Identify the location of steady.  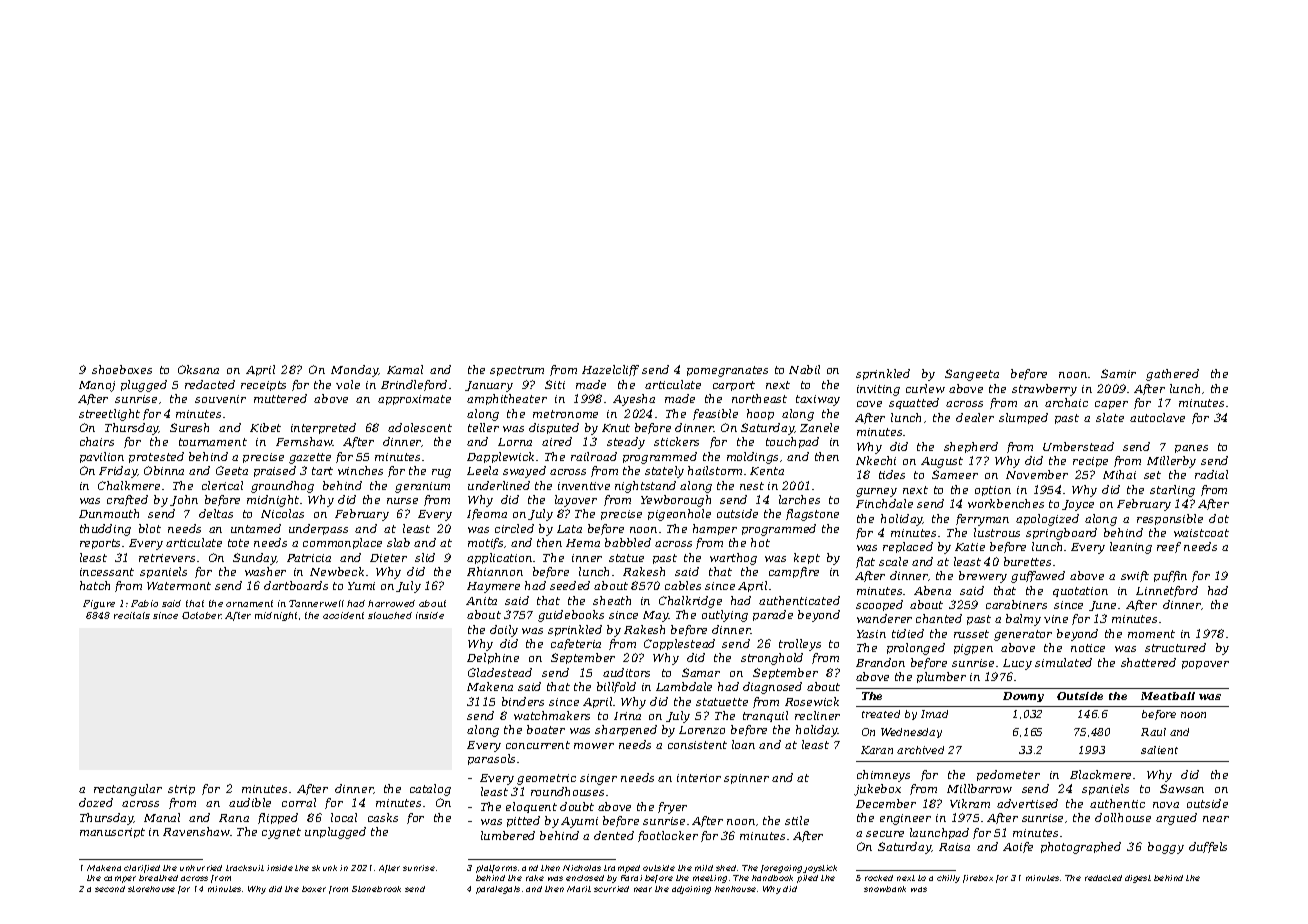
(626, 443).
